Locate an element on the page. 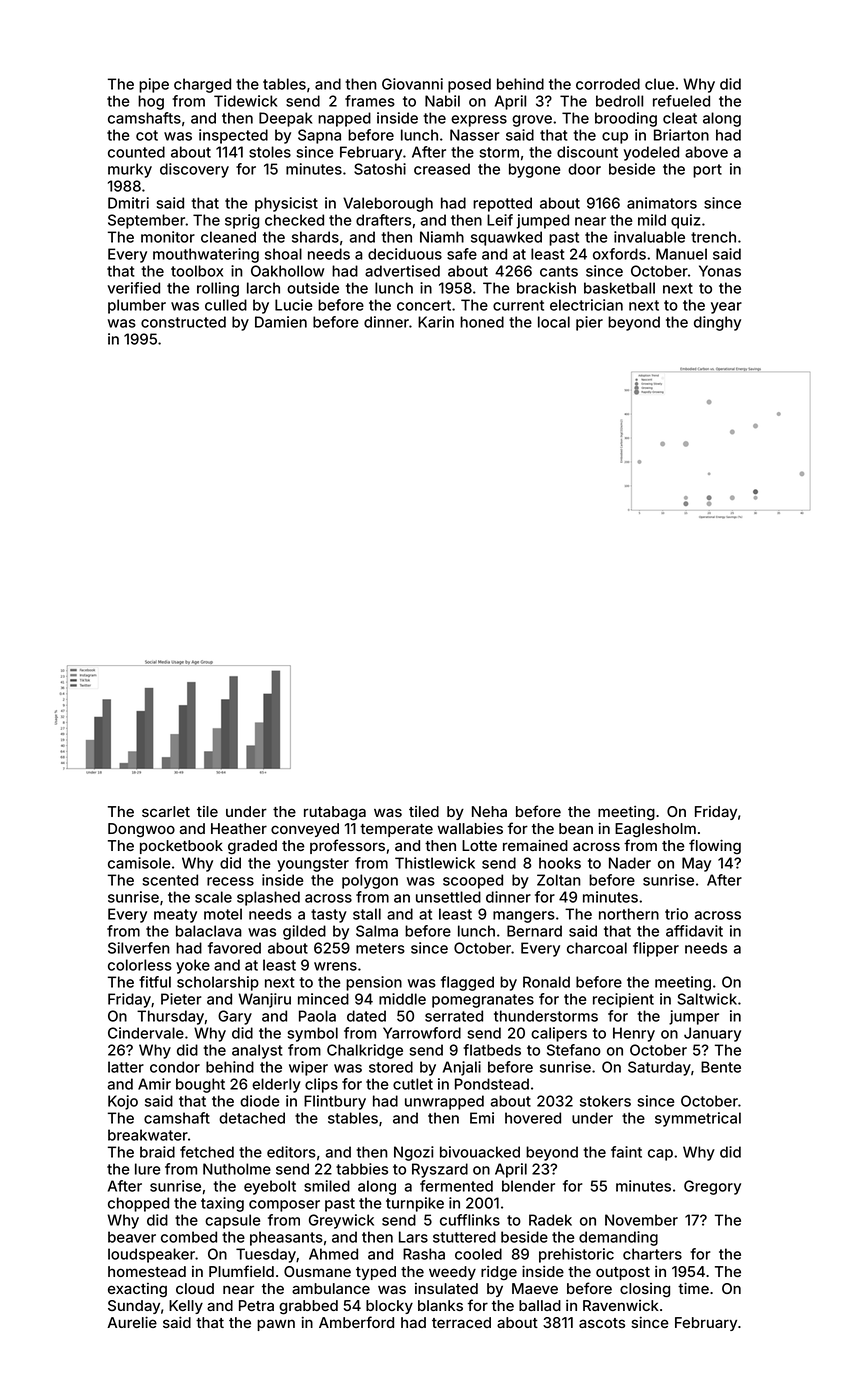  pheasants is located at coordinates (286, 1238).
